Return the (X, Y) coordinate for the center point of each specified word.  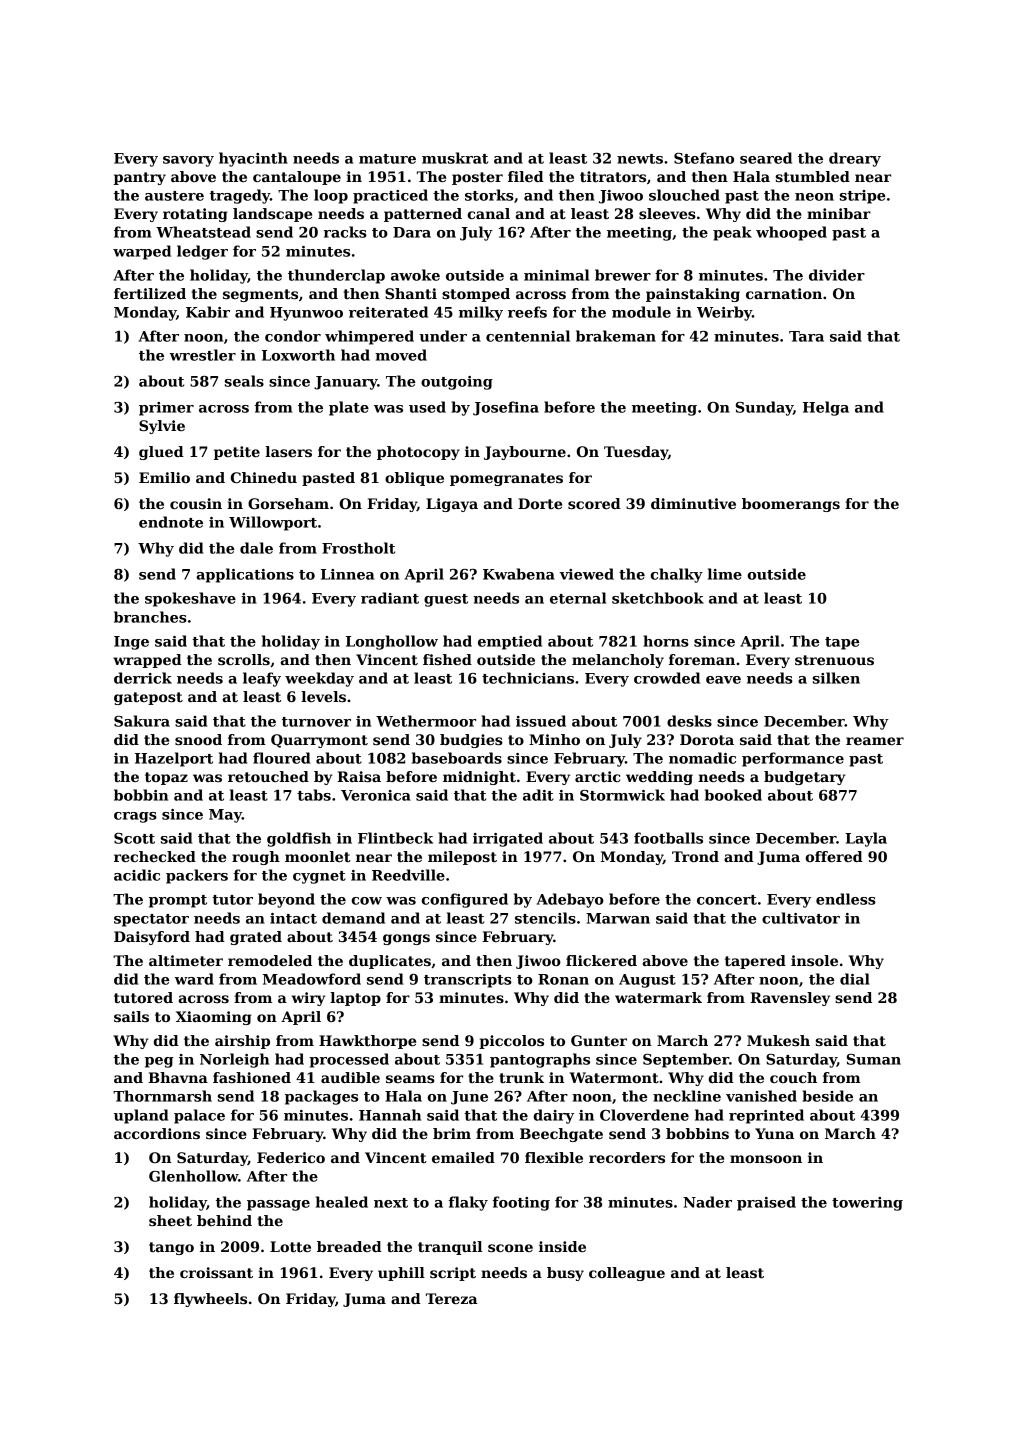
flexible (554, 1157)
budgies (471, 741)
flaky (468, 1203)
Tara (806, 336)
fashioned (252, 1077)
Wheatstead (203, 232)
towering (867, 1204)
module (641, 312)
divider (837, 275)
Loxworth (298, 355)
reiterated (388, 312)
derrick (143, 678)
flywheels (210, 1300)
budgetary (804, 778)
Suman (874, 1059)
